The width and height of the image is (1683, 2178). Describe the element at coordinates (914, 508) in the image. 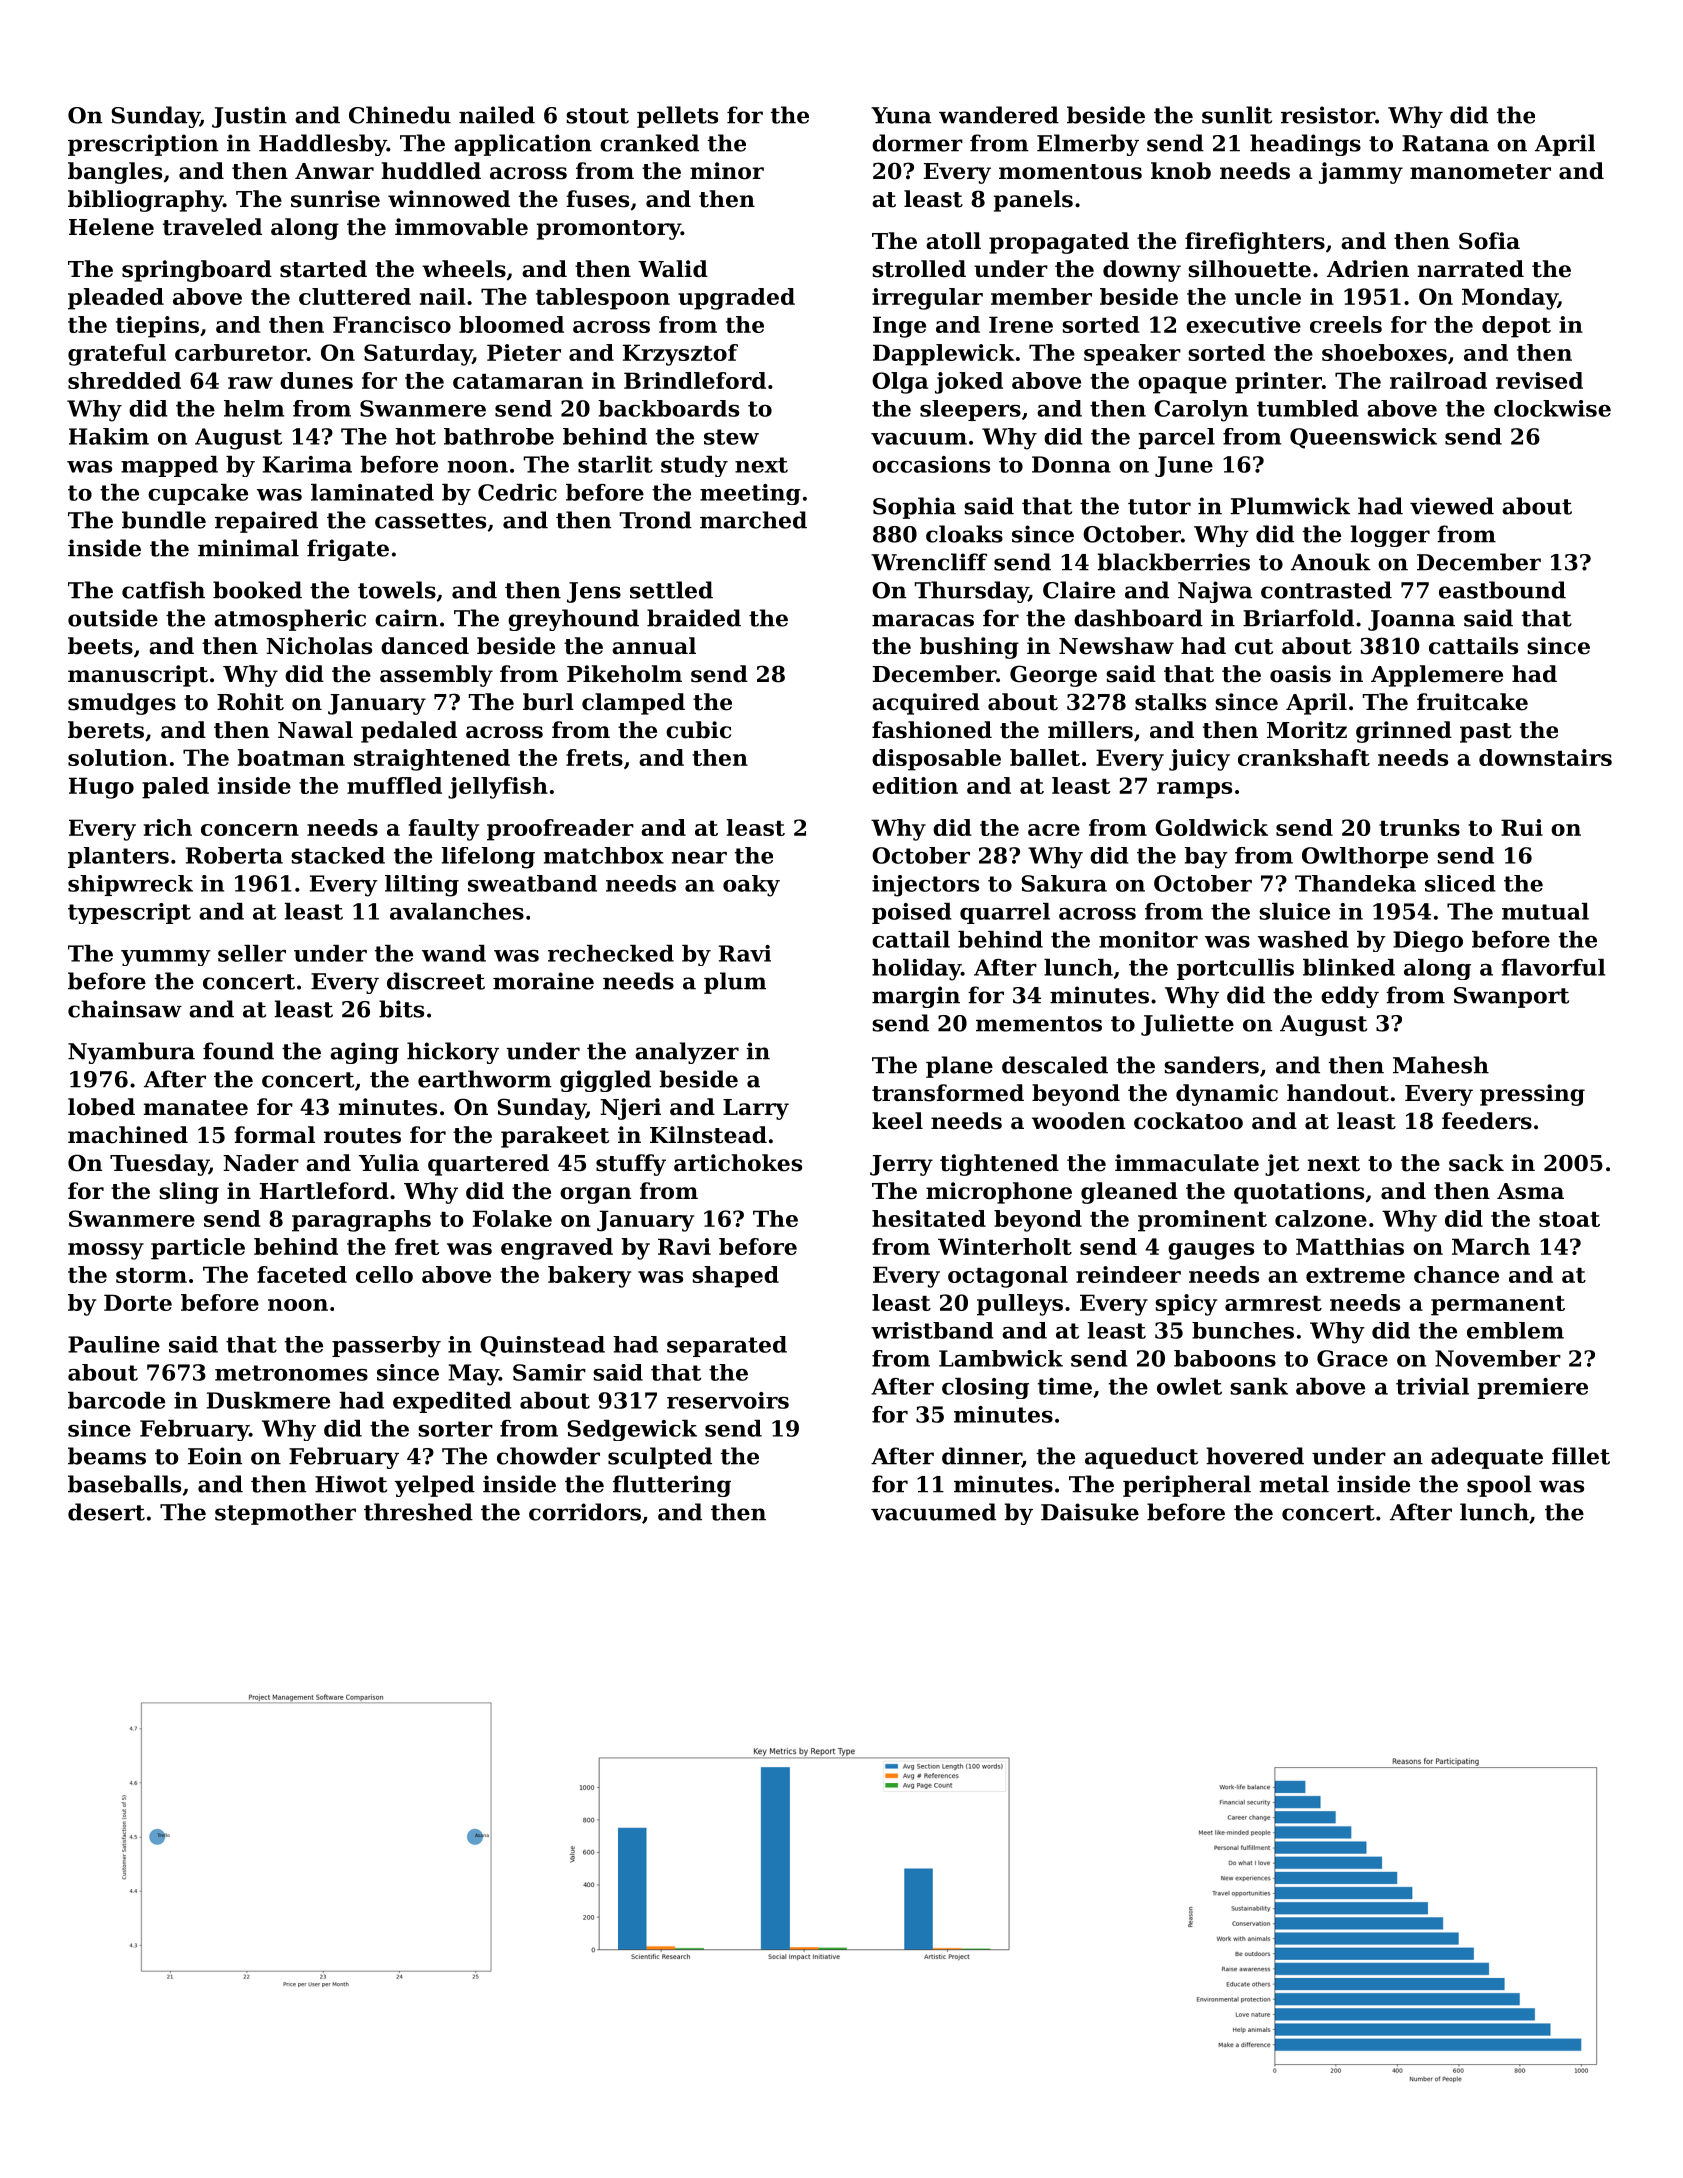

I see `Sophia` at that location.
